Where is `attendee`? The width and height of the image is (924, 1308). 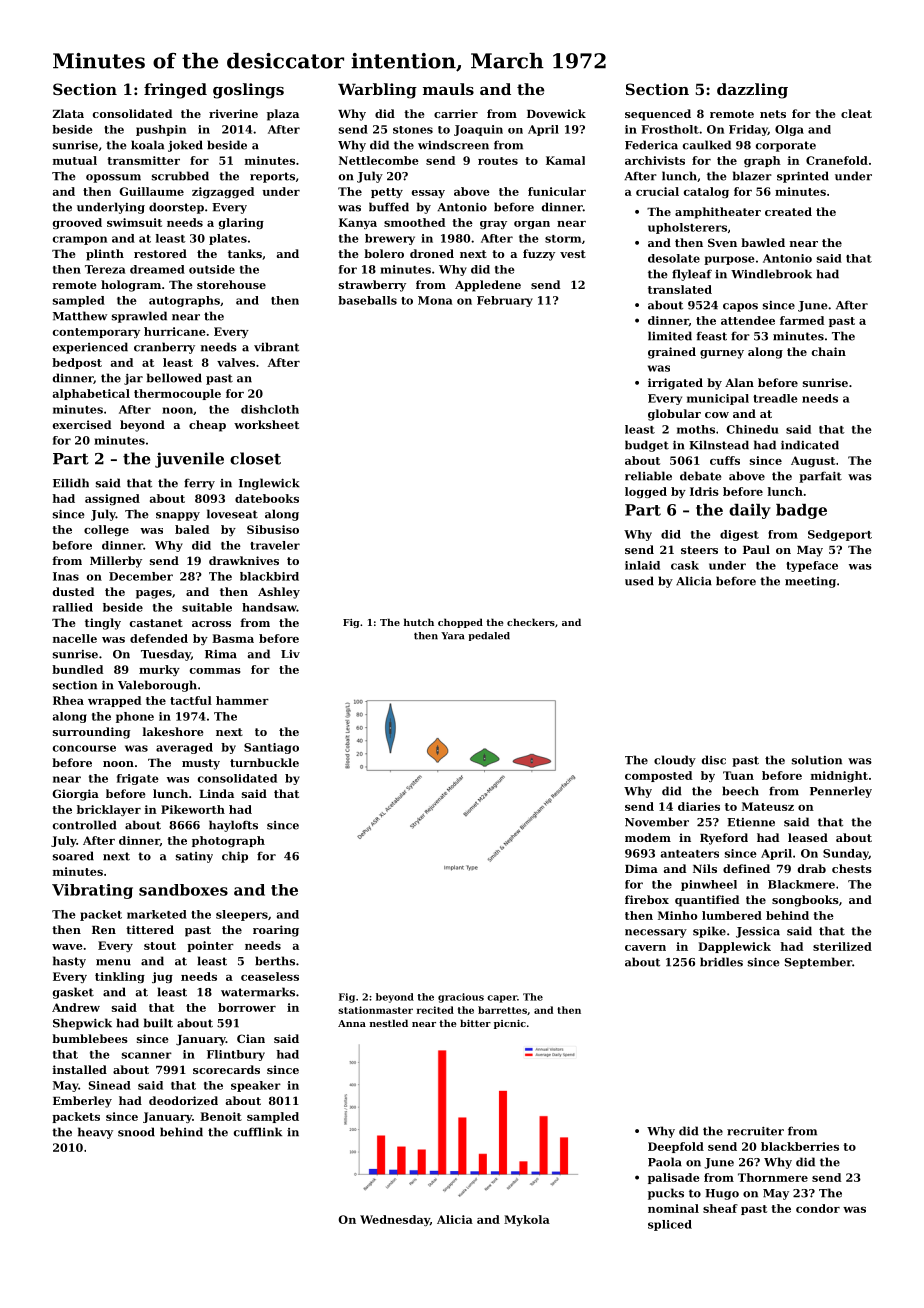 attendee is located at coordinates (748, 320).
